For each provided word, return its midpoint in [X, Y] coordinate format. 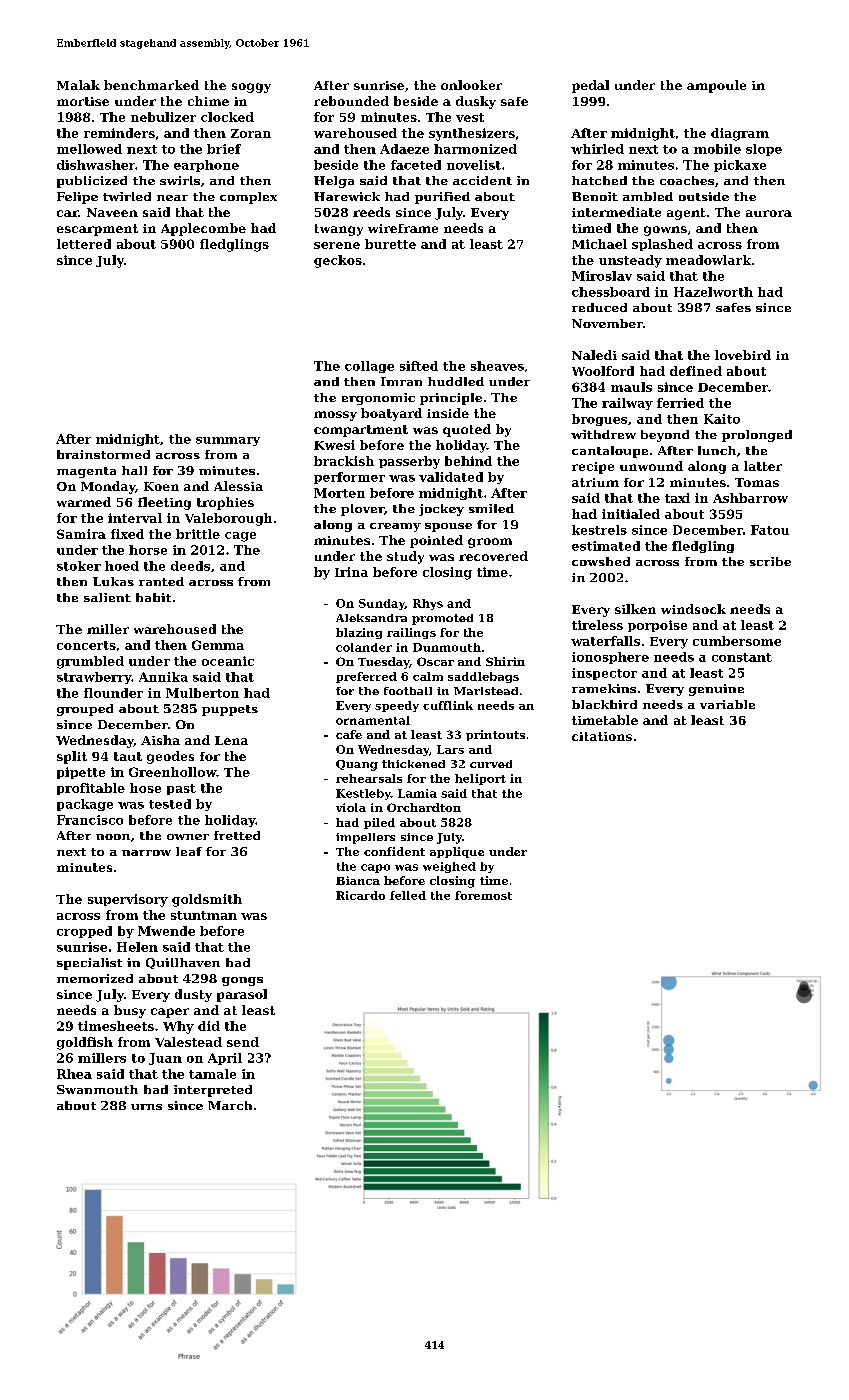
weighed [449, 867]
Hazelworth [713, 292]
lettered [84, 244]
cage [240, 537]
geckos [338, 261]
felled [408, 895]
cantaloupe [610, 452]
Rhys [428, 604]
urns [146, 1107]
